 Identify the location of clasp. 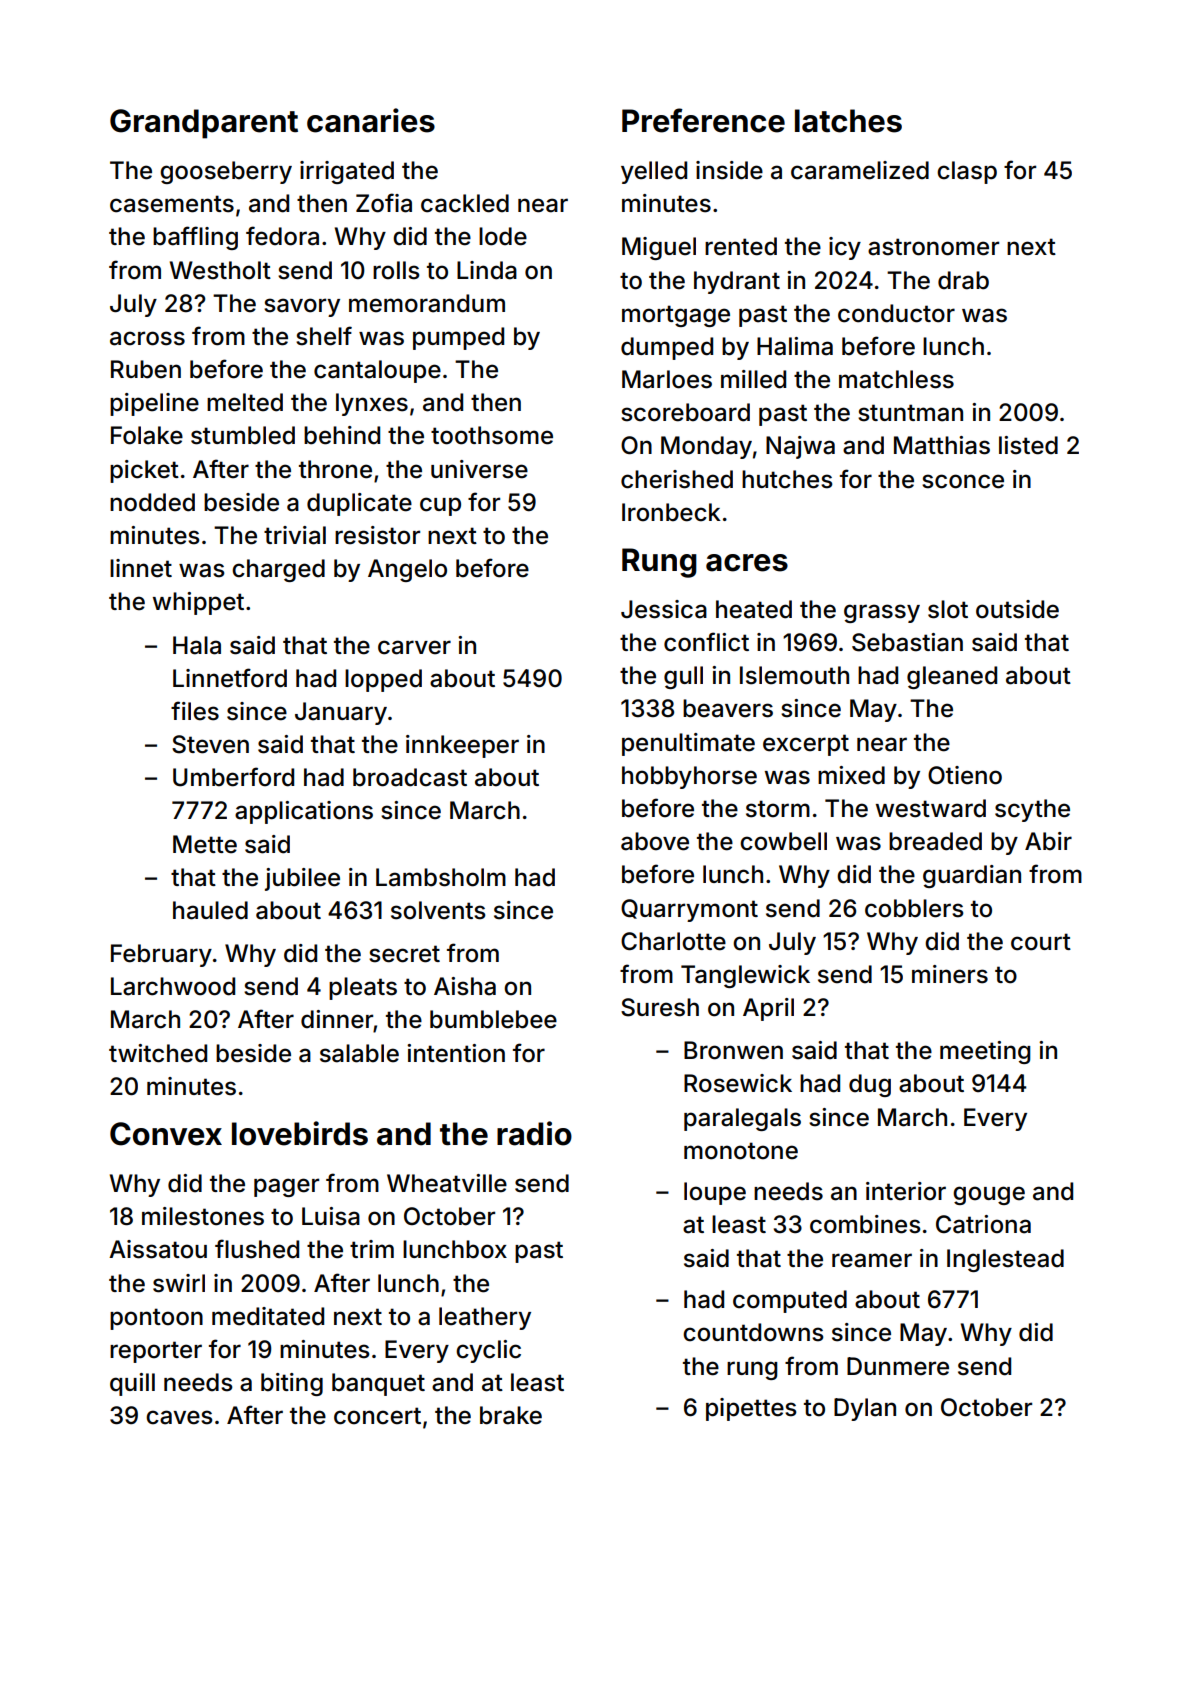
(967, 172).
